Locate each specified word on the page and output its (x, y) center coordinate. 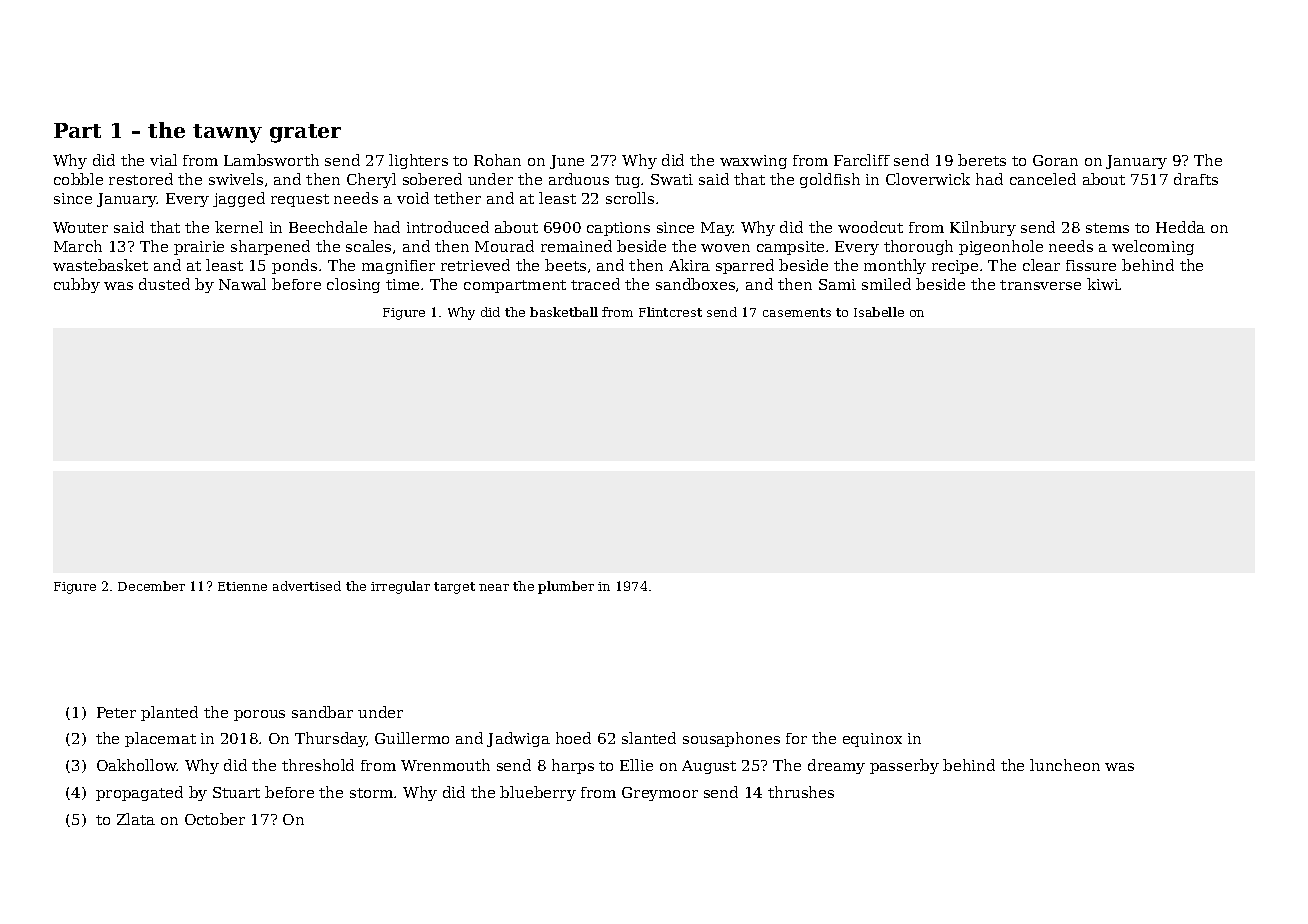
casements (797, 312)
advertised (307, 586)
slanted (649, 738)
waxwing (753, 162)
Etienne (242, 586)
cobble (78, 179)
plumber (566, 587)
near (494, 587)
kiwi (1103, 284)
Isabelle (879, 312)
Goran (1055, 160)
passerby (904, 766)
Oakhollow (137, 765)
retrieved (475, 265)
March (78, 246)
